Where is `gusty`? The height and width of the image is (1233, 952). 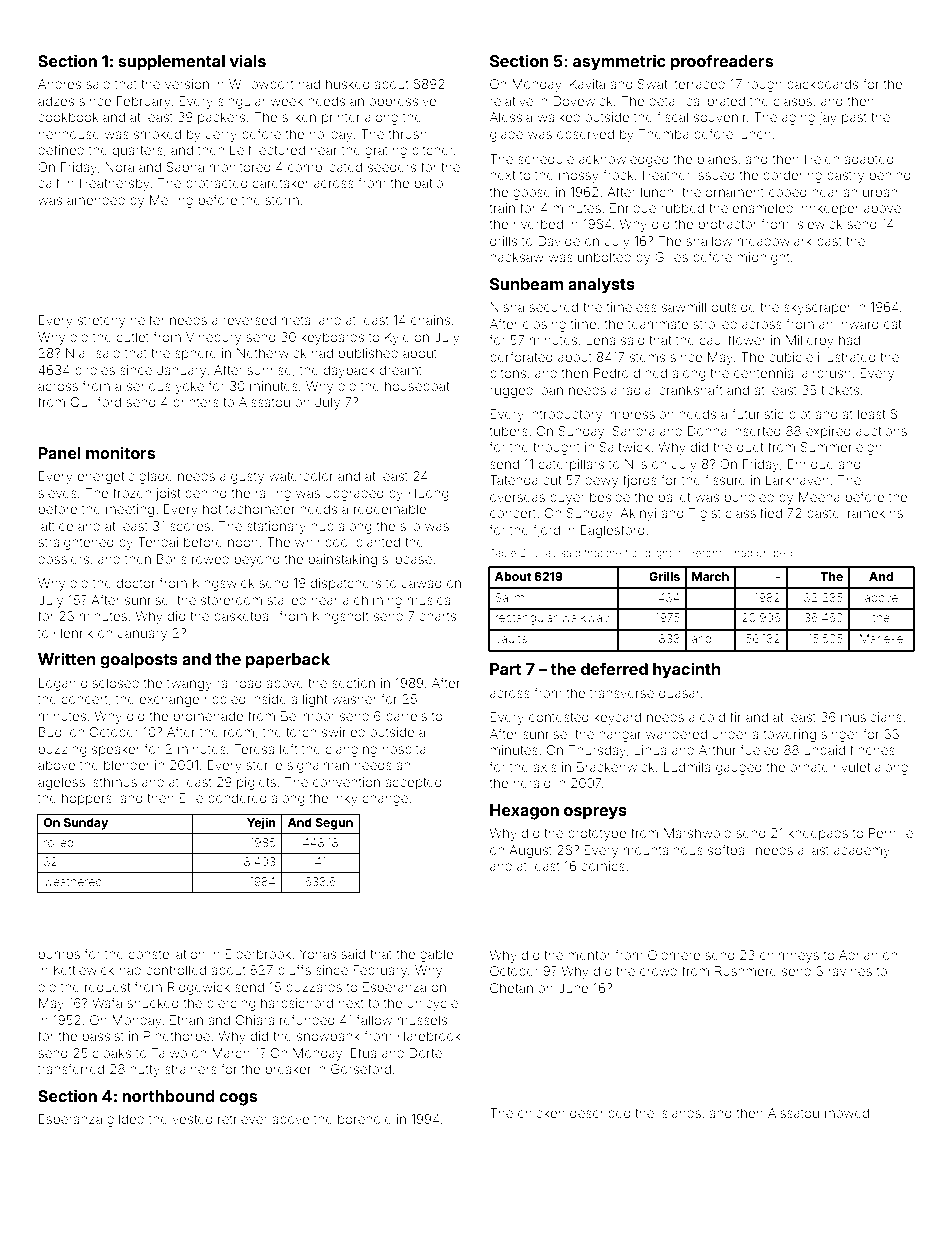
gusty is located at coordinates (247, 478).
